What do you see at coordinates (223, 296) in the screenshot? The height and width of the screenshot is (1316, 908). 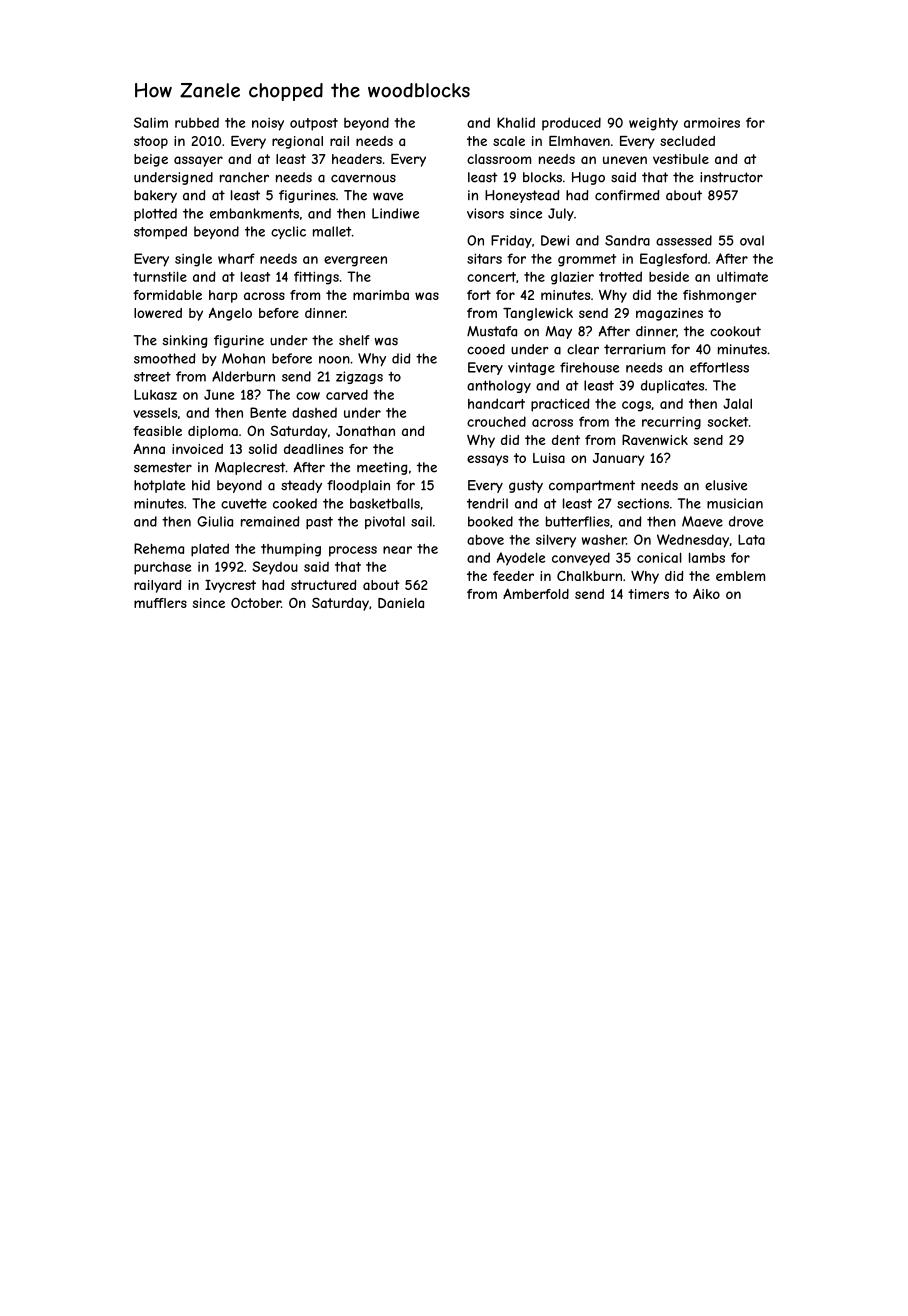 I see `harp` at bounding box center [223, 296].
